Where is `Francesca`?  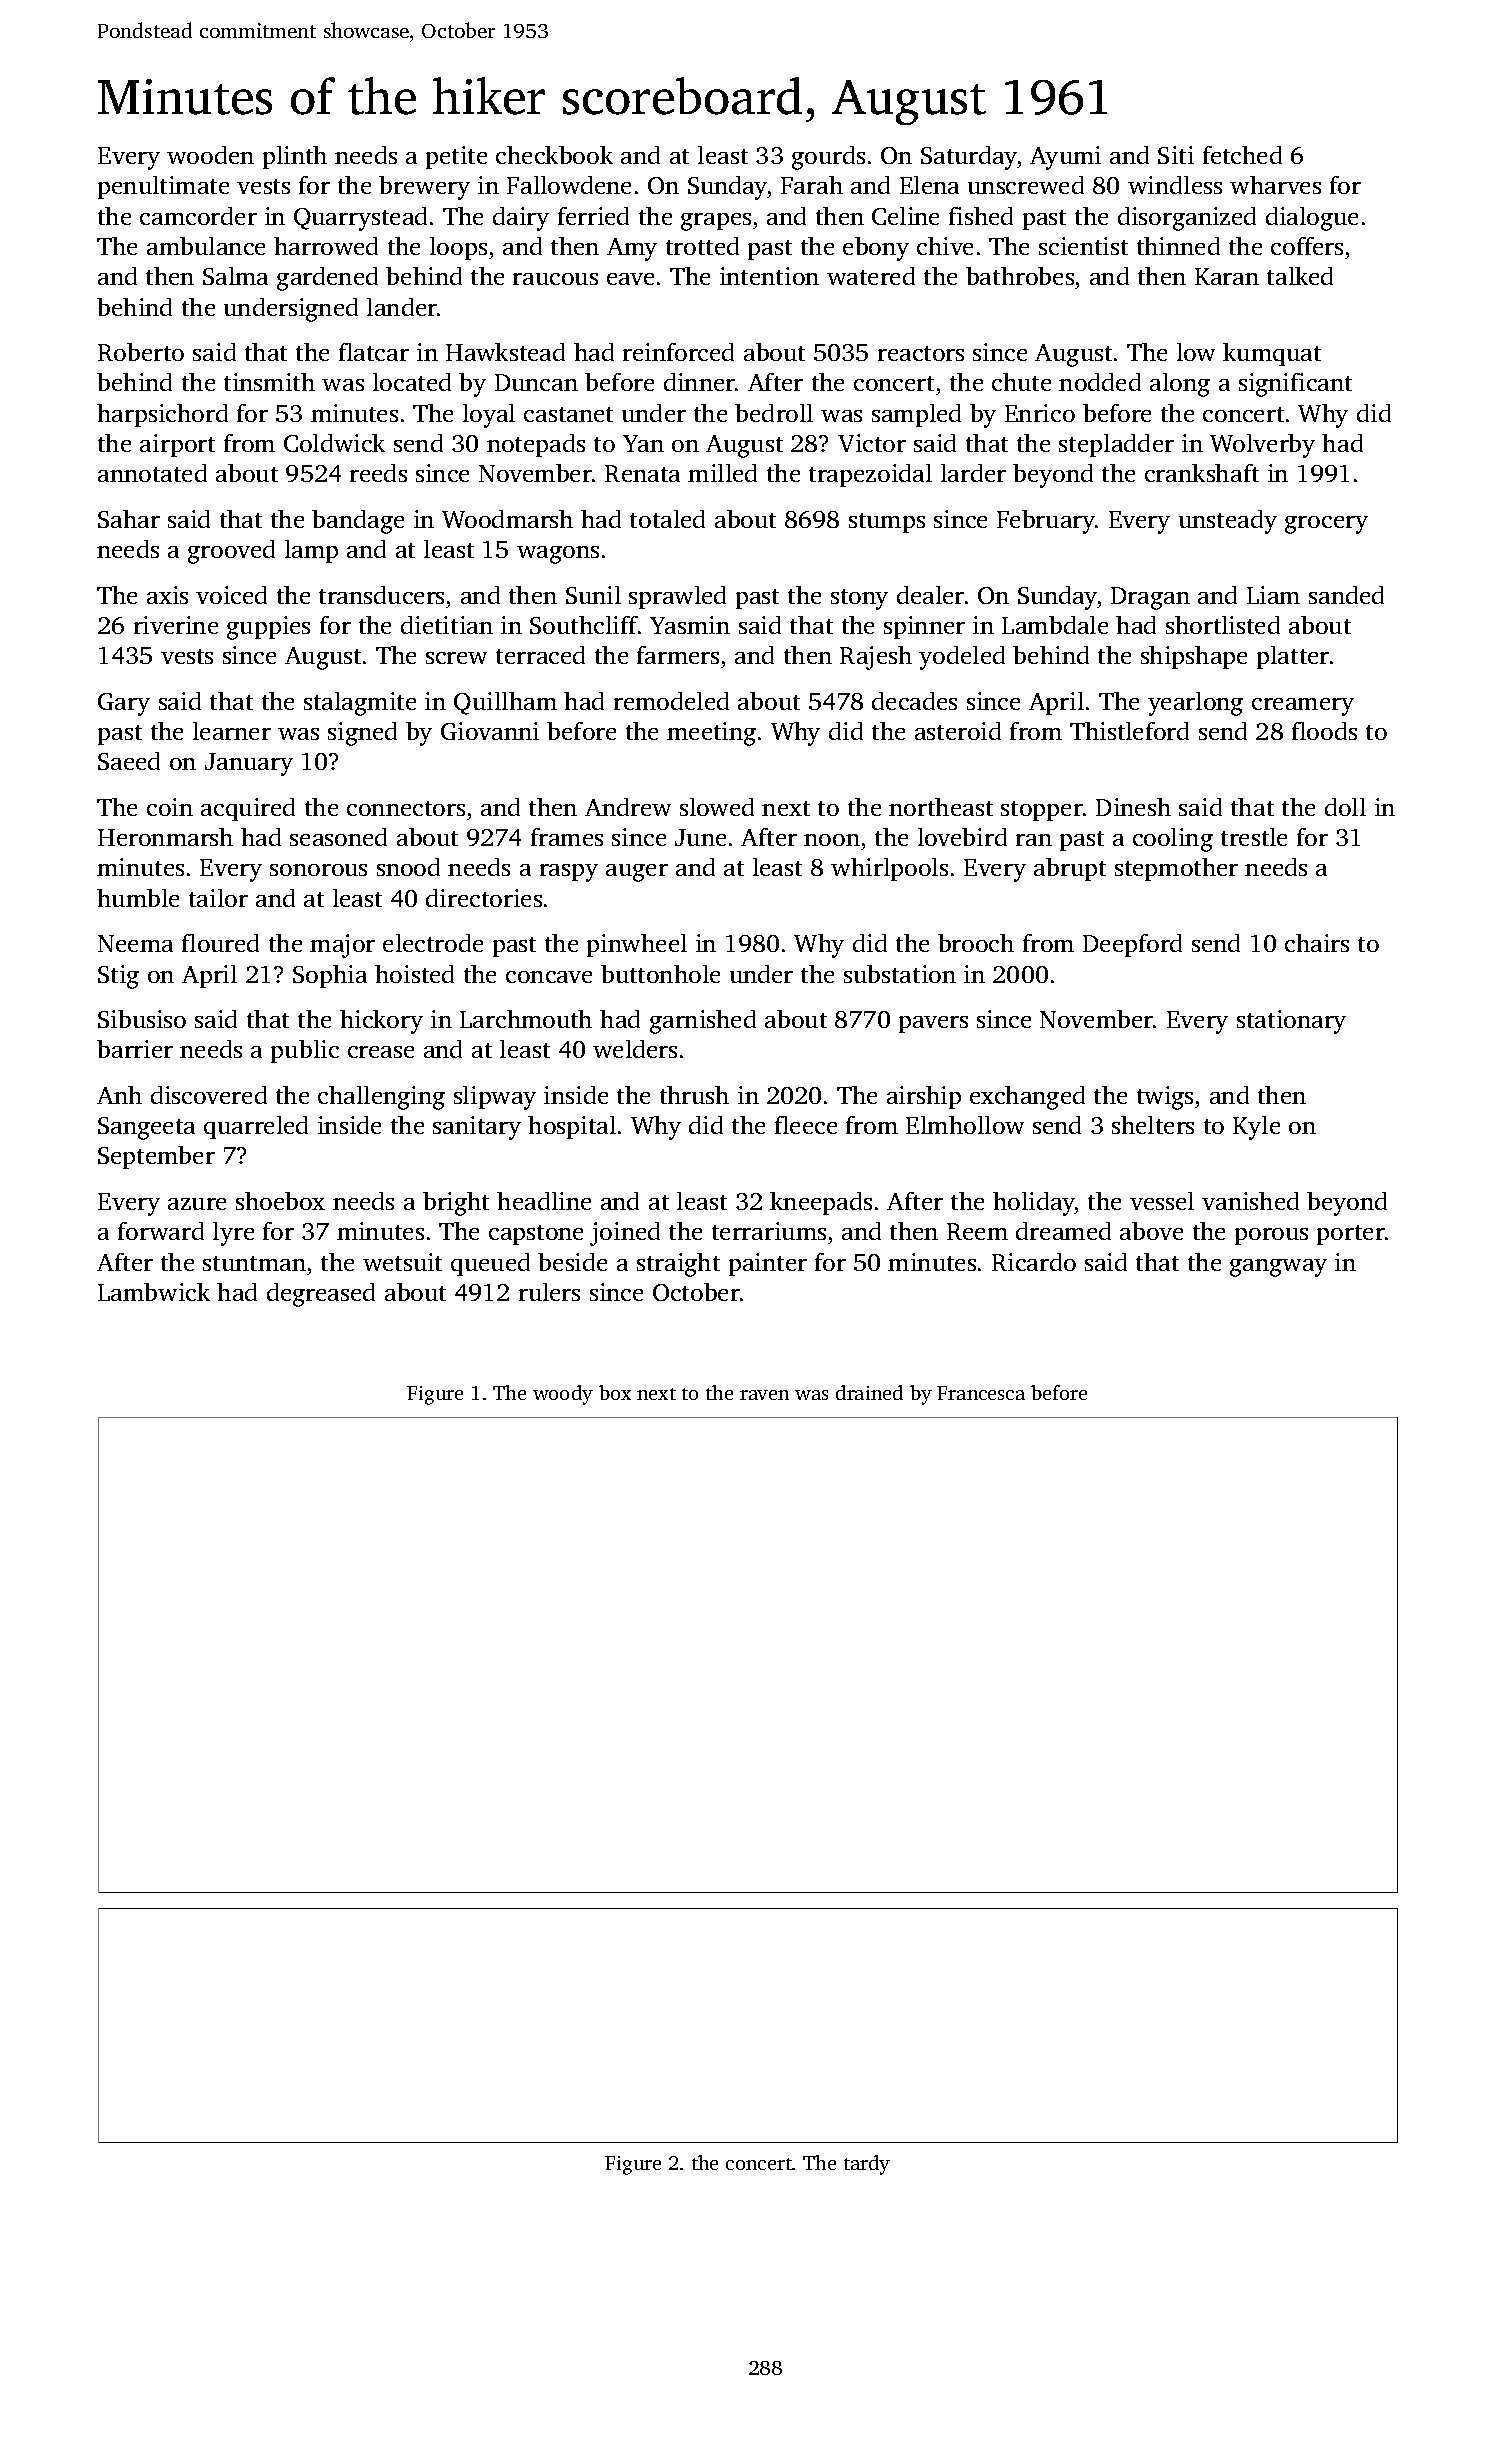
Francesca is located at coordinates (981, 1393).
